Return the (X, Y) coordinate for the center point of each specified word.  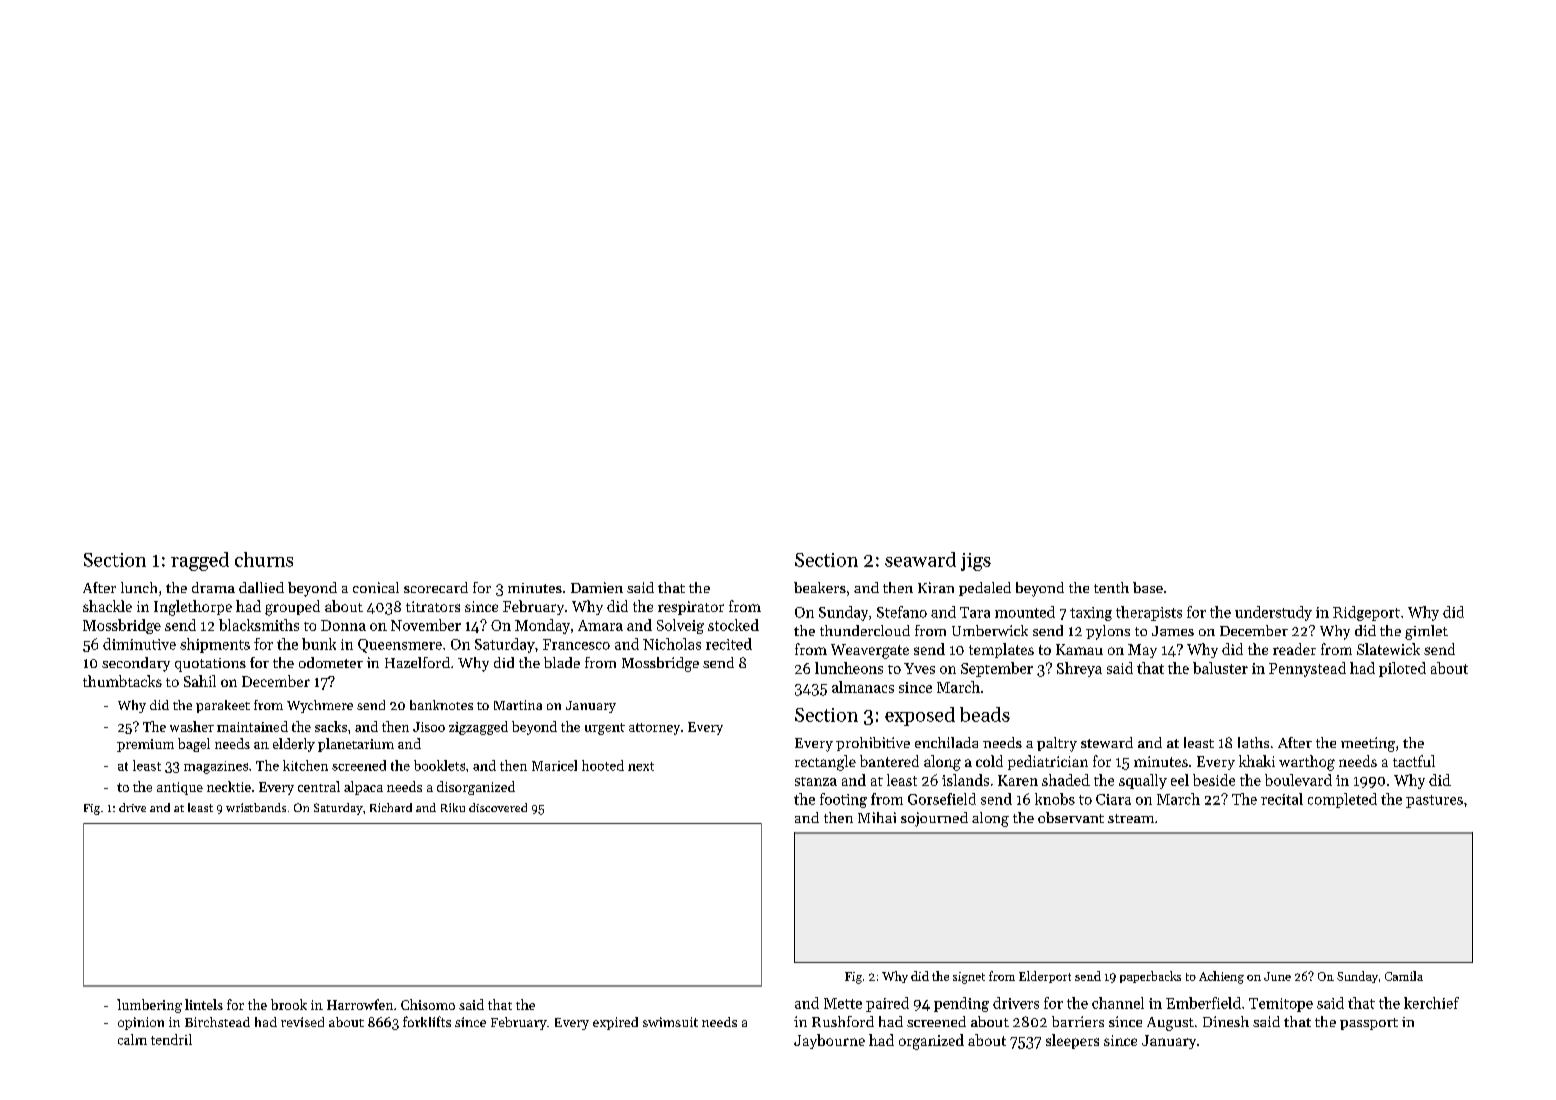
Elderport (1045, 977)
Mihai (877, 817)
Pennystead (1307, 669)
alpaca (363, 788)
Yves (919, 668)
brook (289, 1004)
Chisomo (428, 1004)
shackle (107, 606)
